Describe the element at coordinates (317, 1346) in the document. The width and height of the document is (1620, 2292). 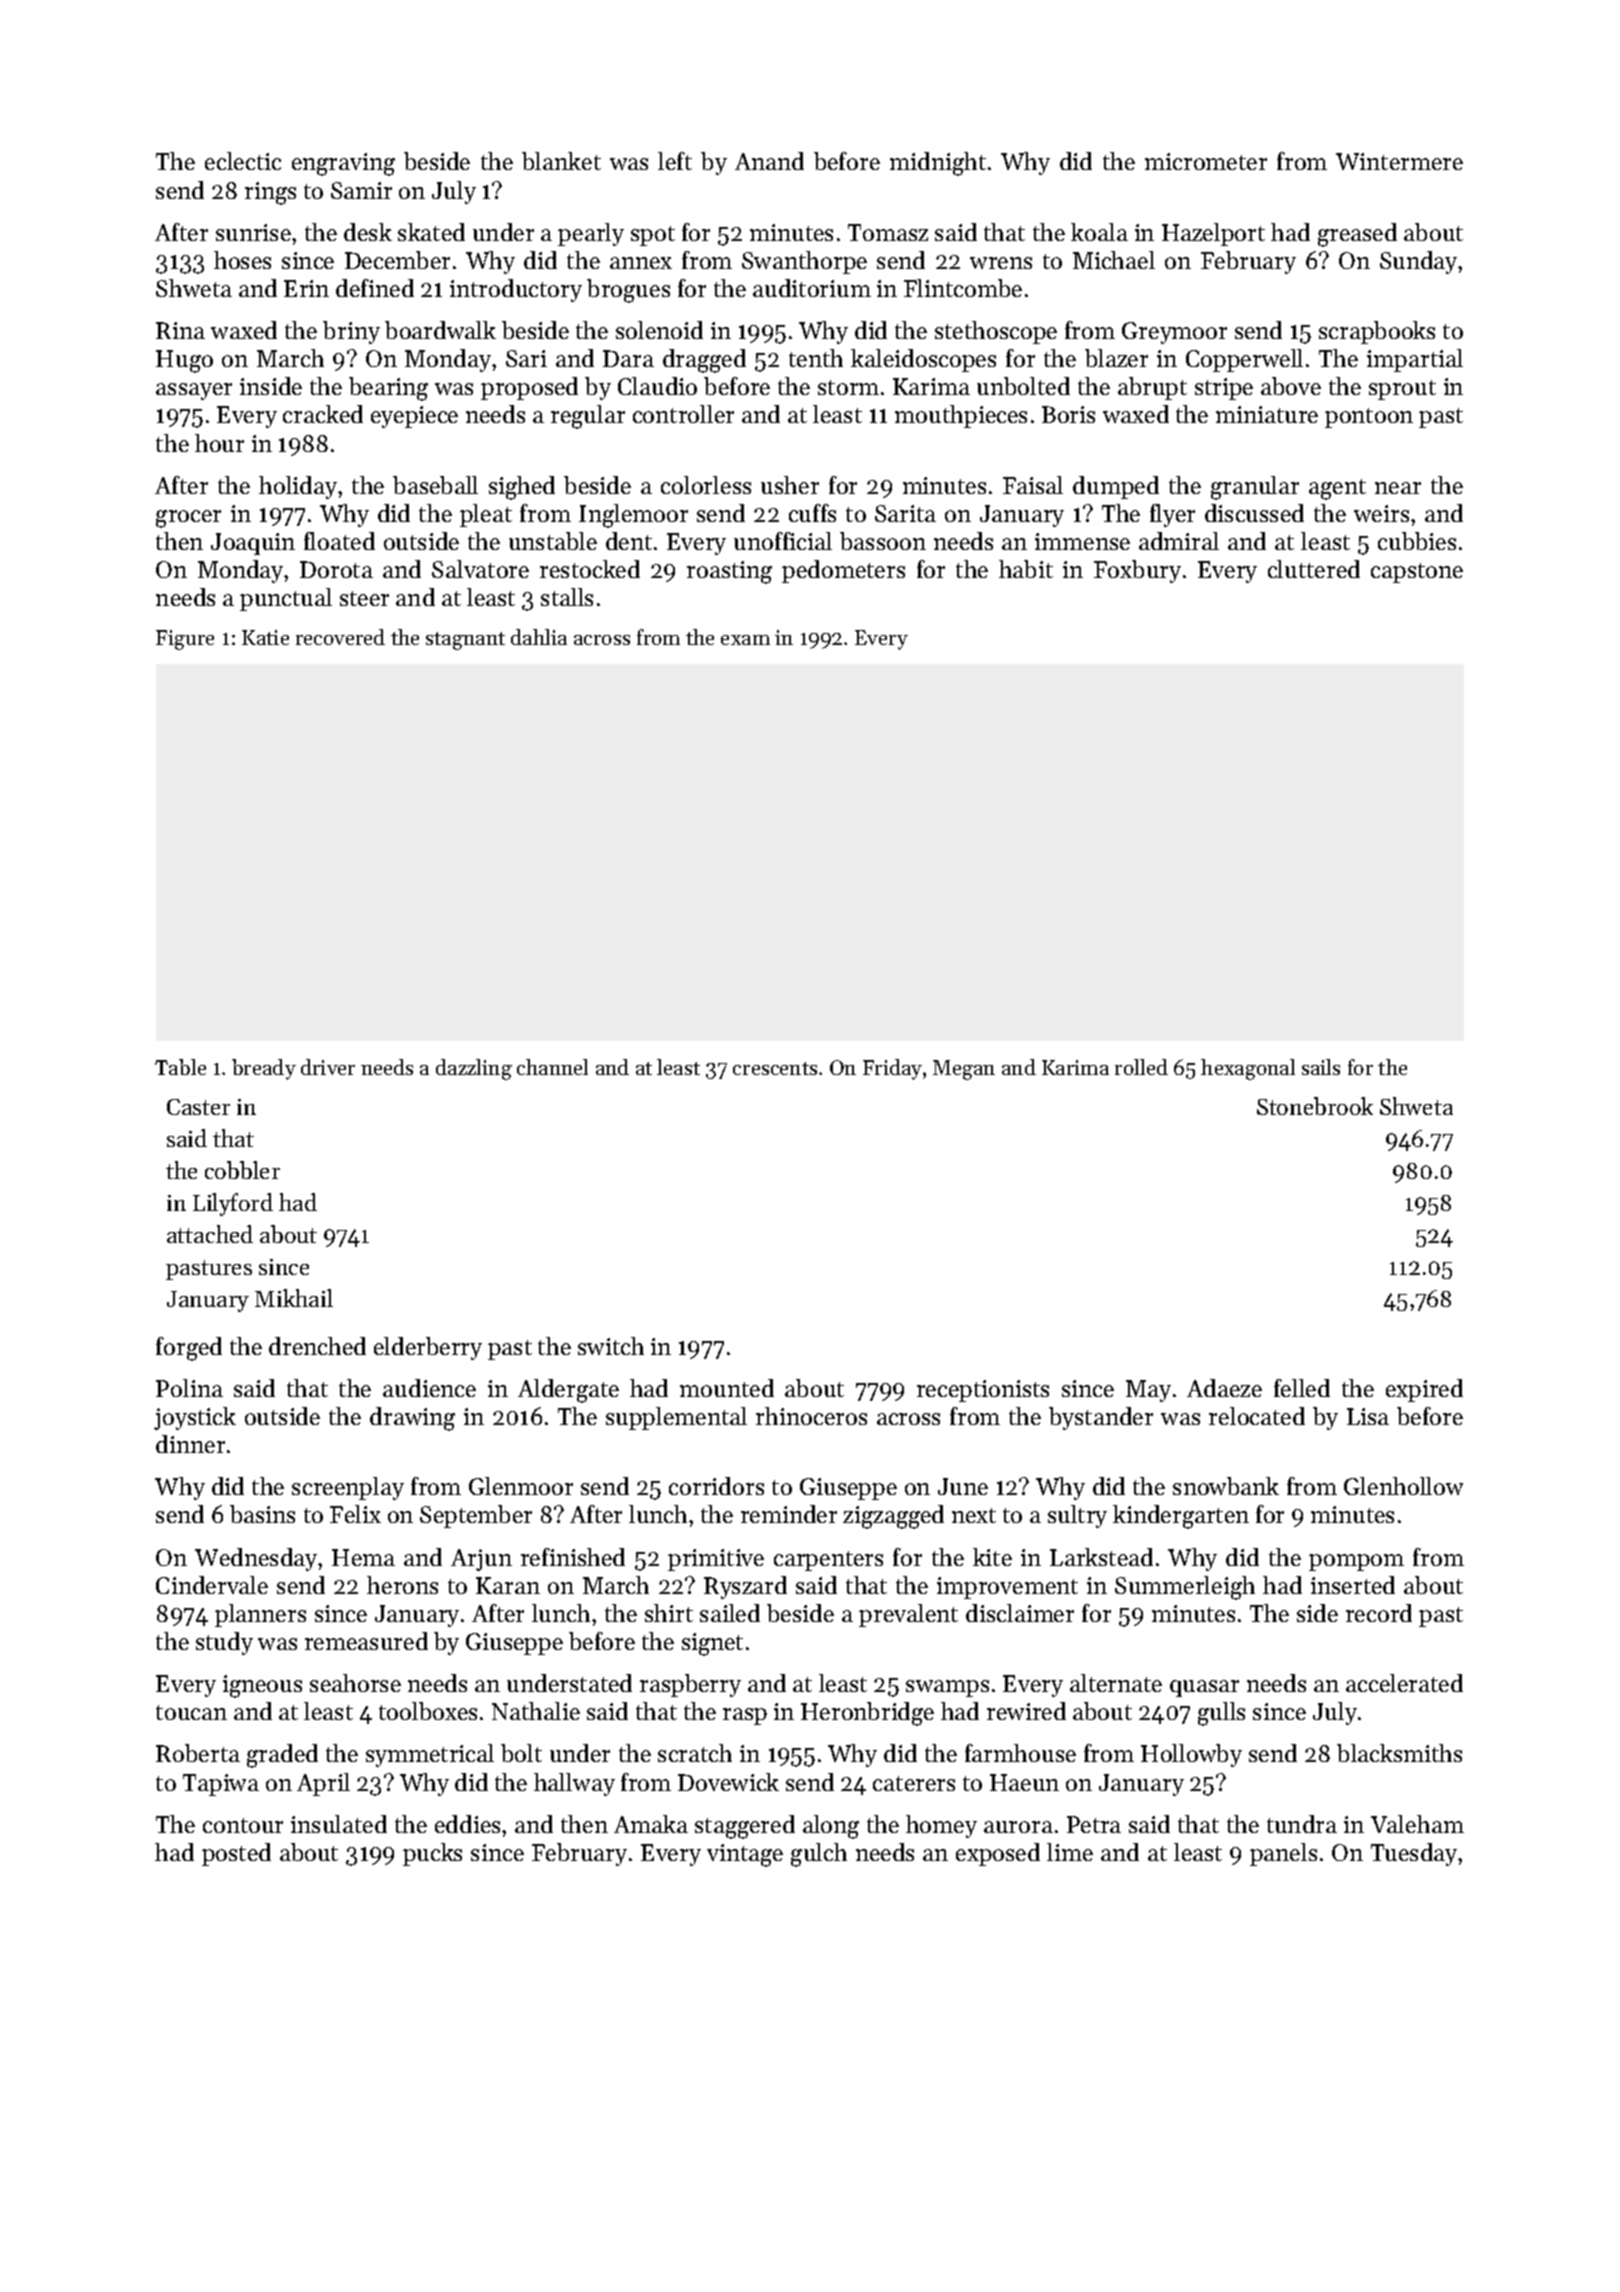
I see `drenched` at that location.
